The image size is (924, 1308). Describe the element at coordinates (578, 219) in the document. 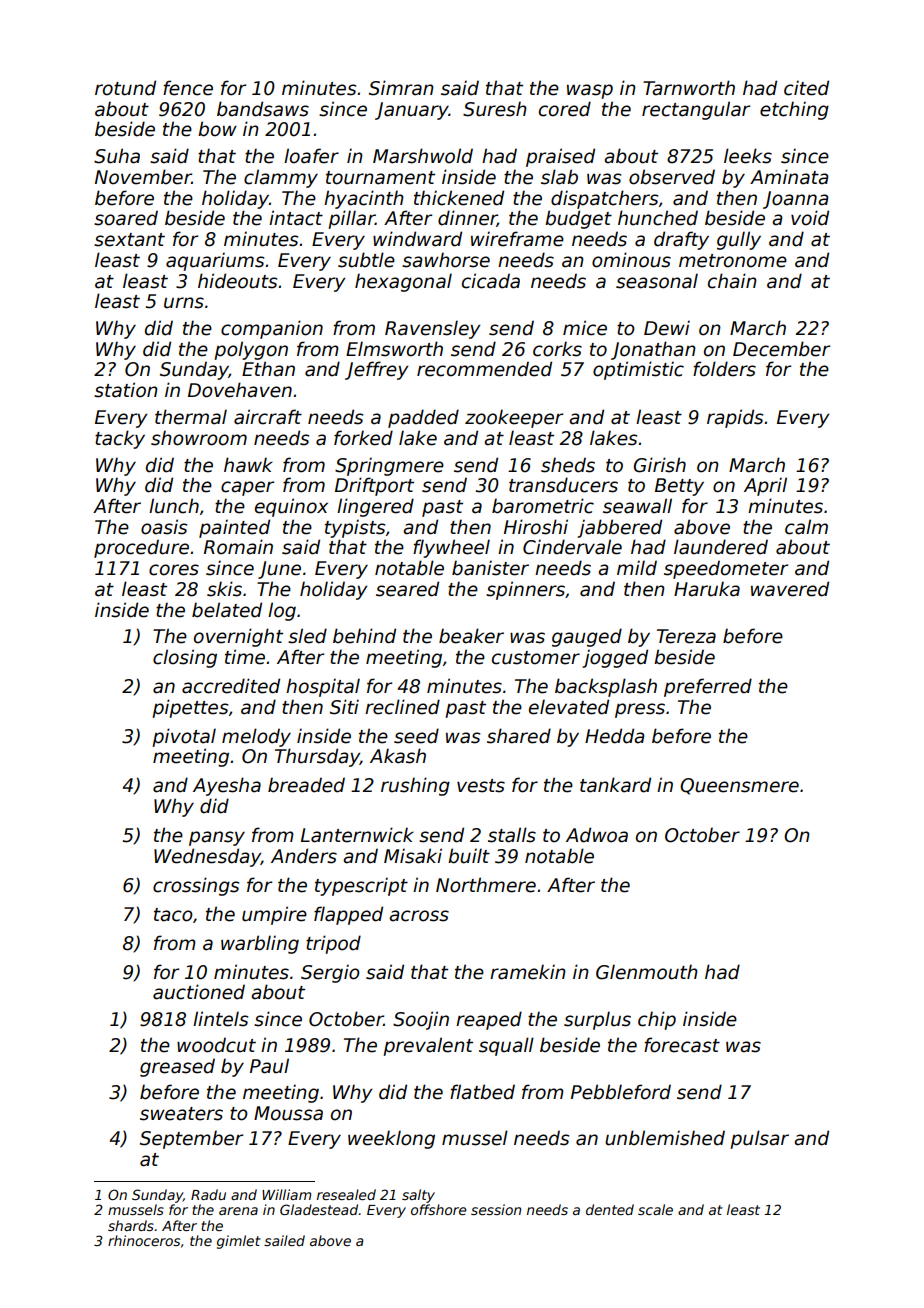

I see `budget` at that location.
